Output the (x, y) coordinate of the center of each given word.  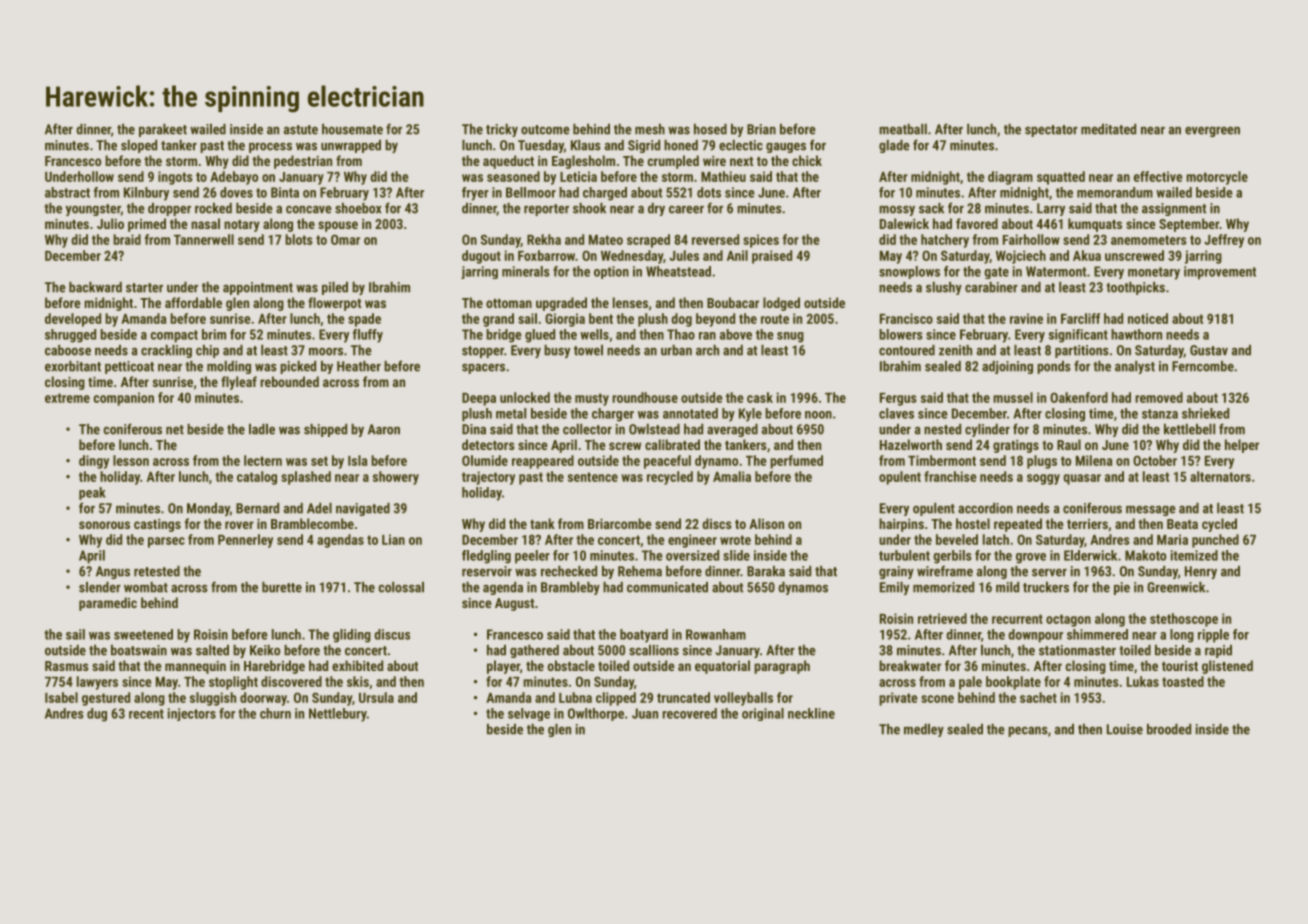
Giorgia (565, 320)
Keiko (265, 650)
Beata (1182, 524)
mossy (897, 211)
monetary (1154, 273)
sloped (139, 146)
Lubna (575, 697)
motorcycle (1217, 178)
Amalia (732, 476)
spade (364, 320)
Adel (319, 508)
